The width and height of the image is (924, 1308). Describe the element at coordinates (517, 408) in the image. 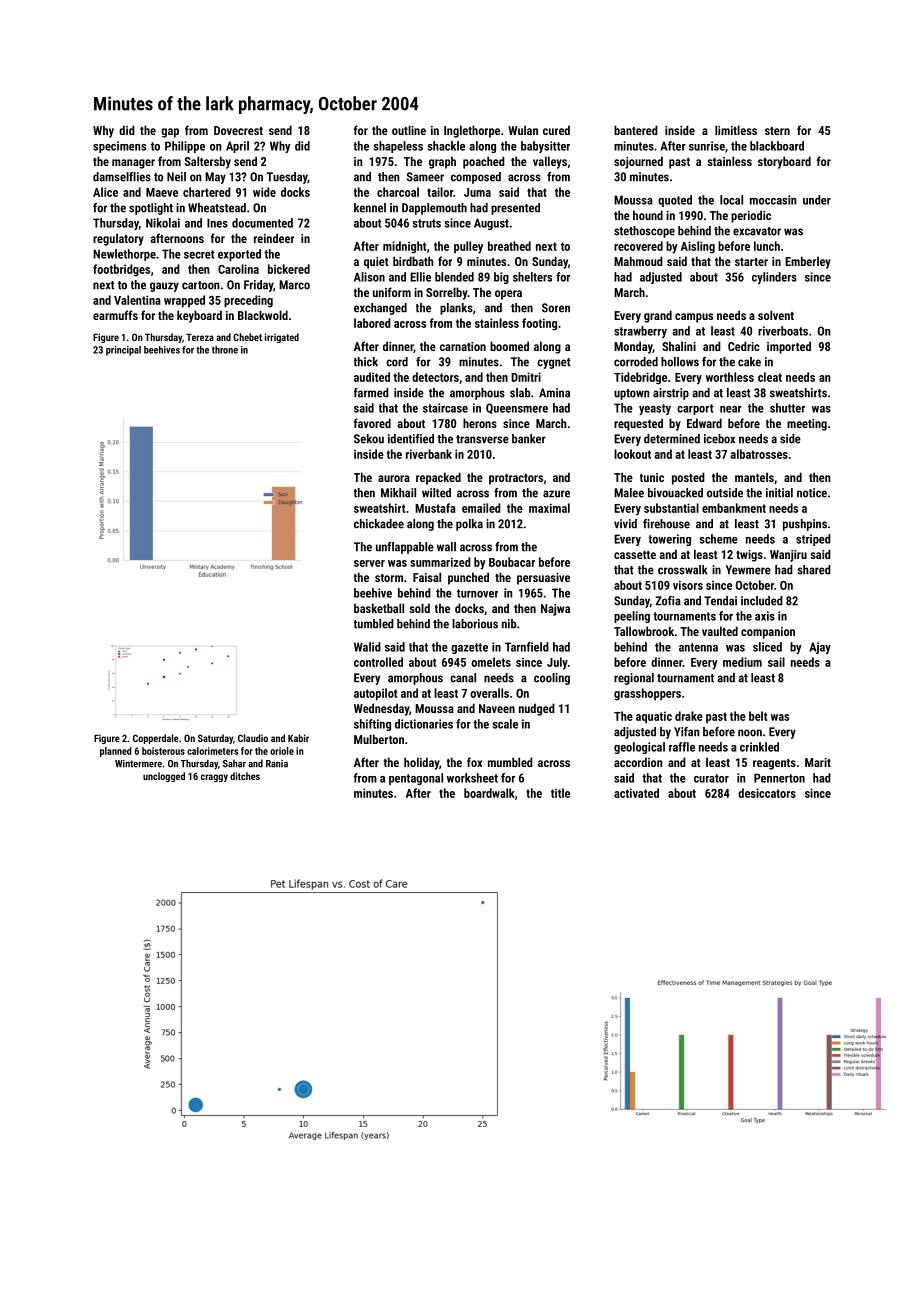

I see `Queensmere` at that location.
